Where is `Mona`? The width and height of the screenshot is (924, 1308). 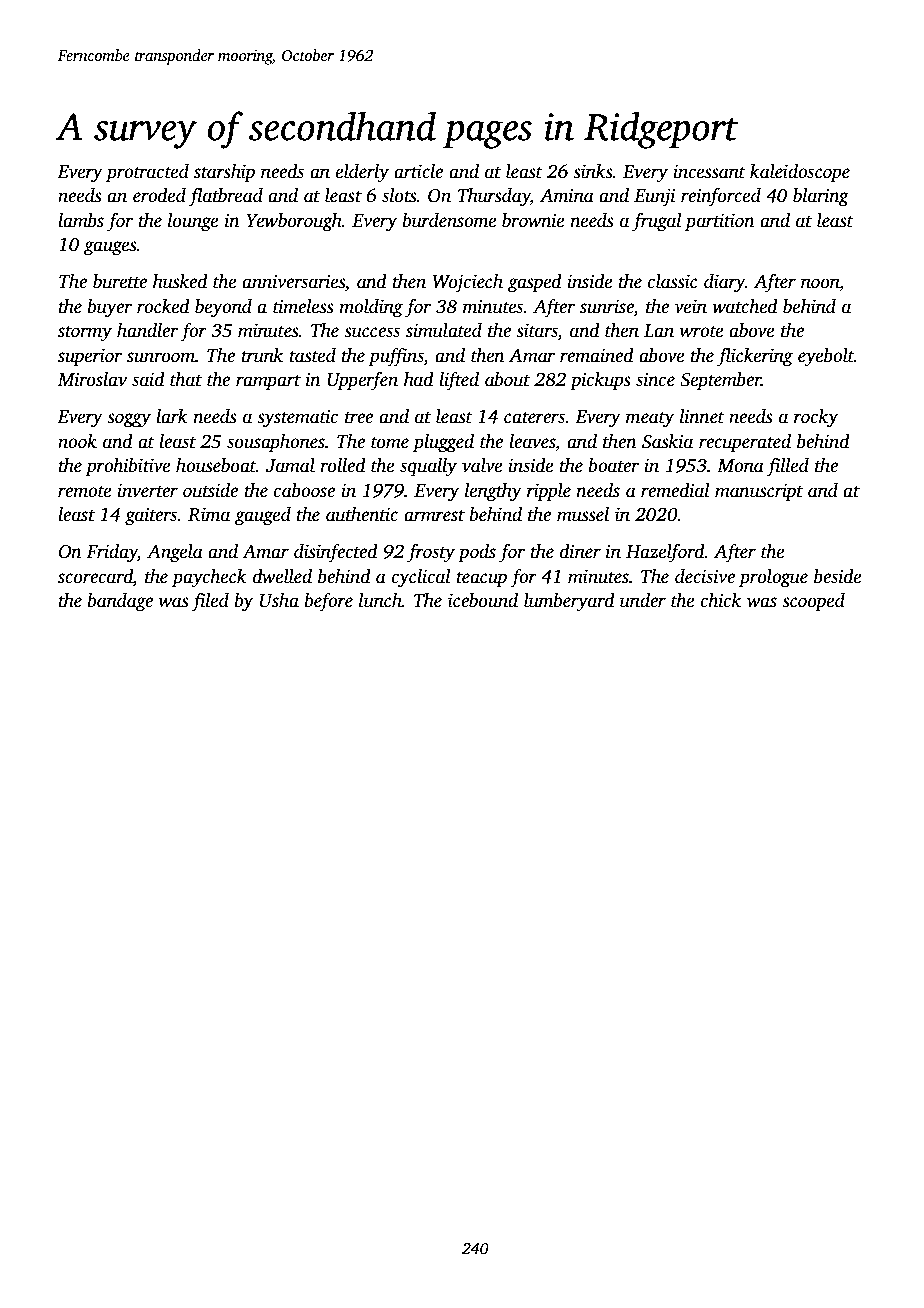
Mona is located at coordinates (740, 466).
